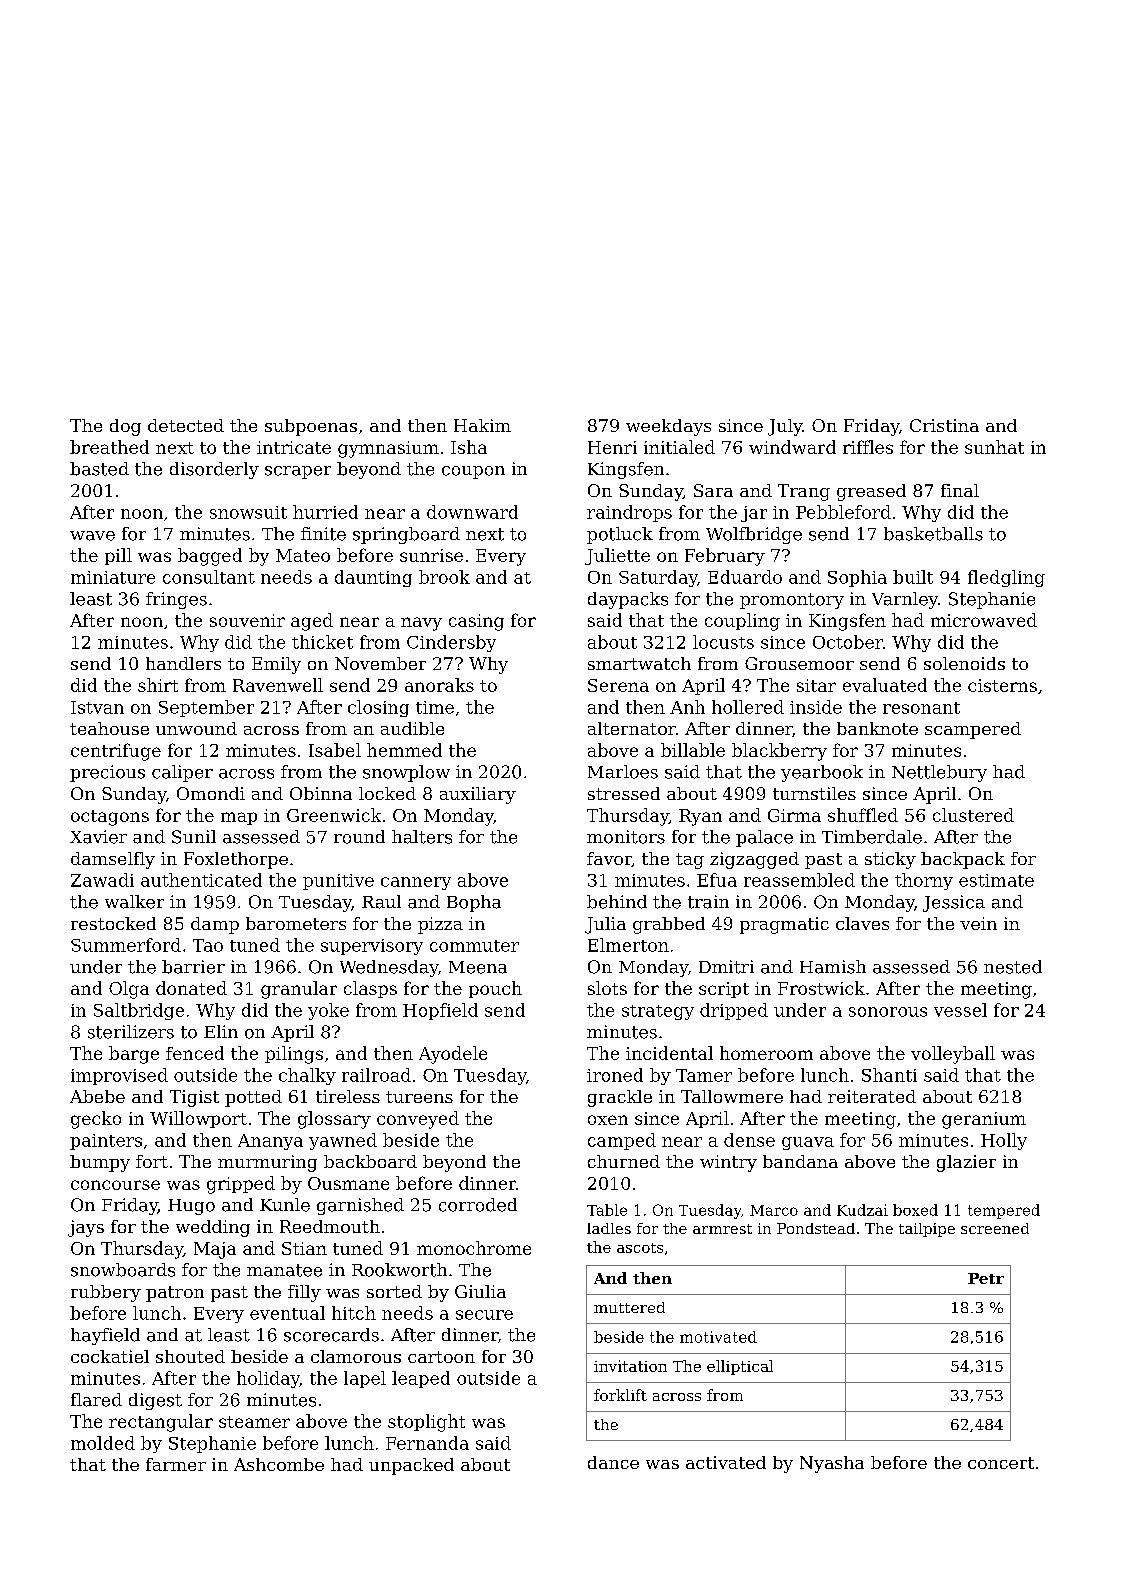 The image size is (1124, 1589). Describe the element at coordinates (125, 427) in the page. I see `dog` at that location.
